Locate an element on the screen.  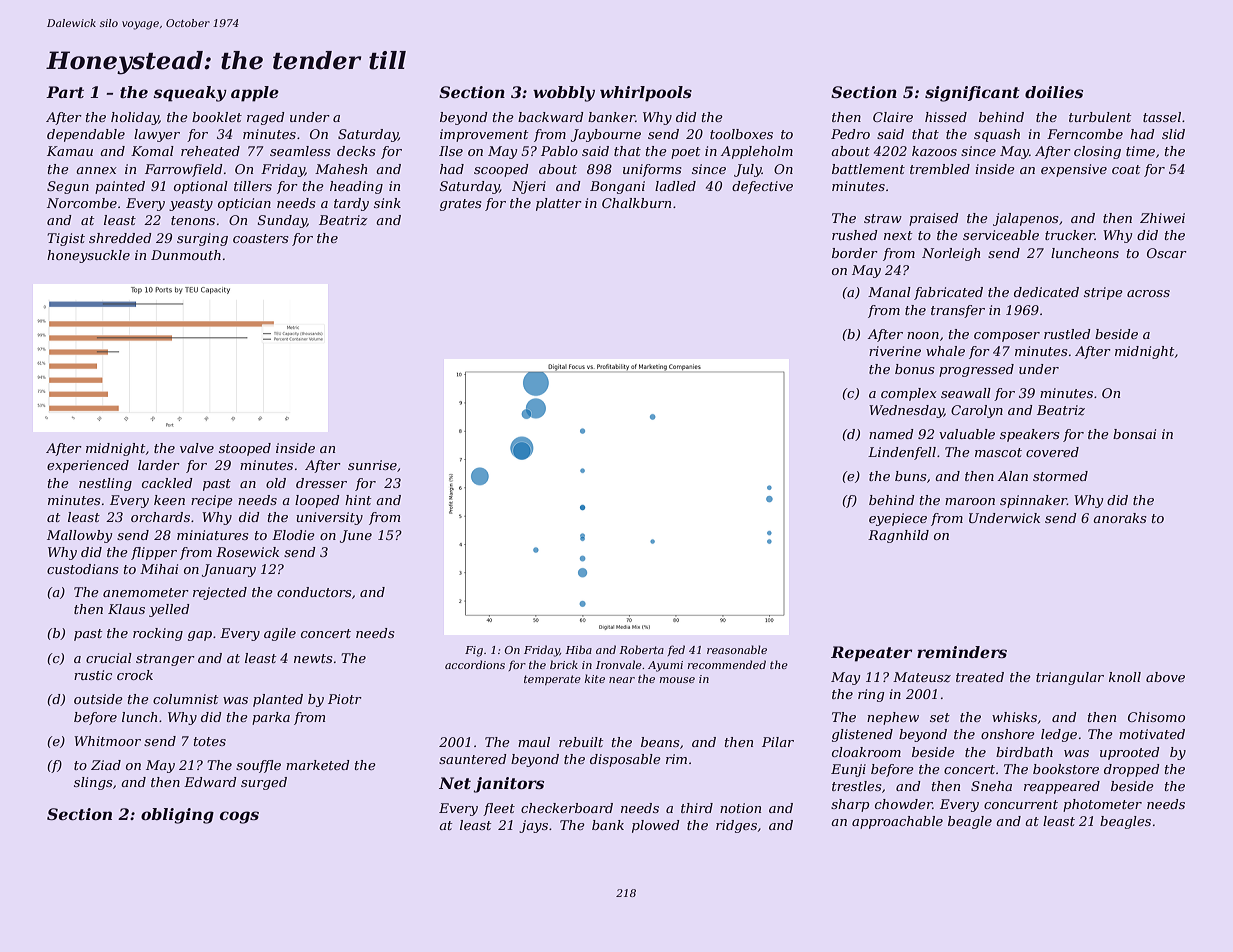
obliging is located at coordinates (177, 816).
